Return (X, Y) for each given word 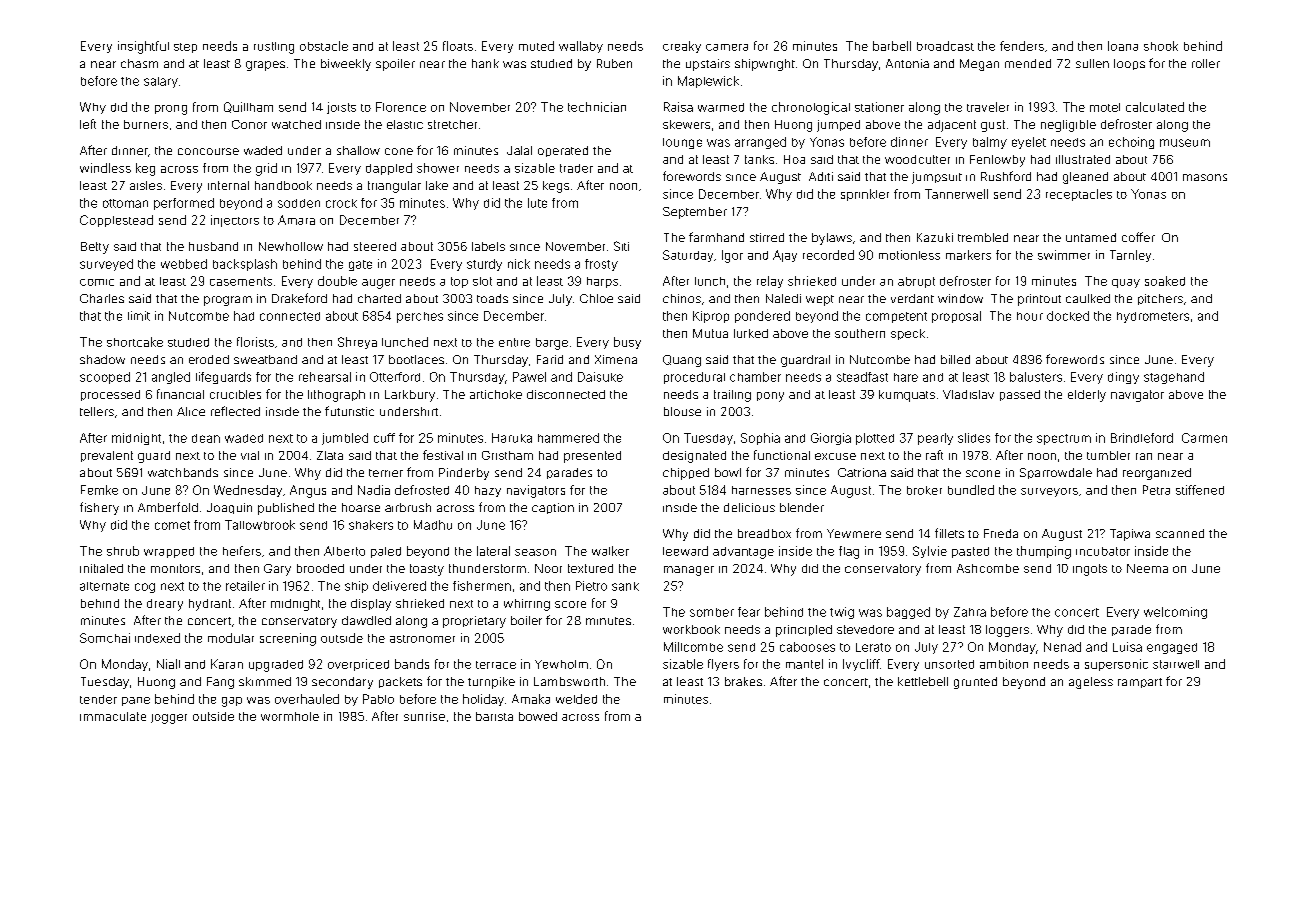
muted (536, 46)
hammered (568, 438)
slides (974, 438)
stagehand (1174, 378)
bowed (538, 716)
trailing (732, 396)
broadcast (945, 46)
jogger (169, 719)
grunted (975, 683)
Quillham (248, 107)
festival (443, 455)
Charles (102, 298)
